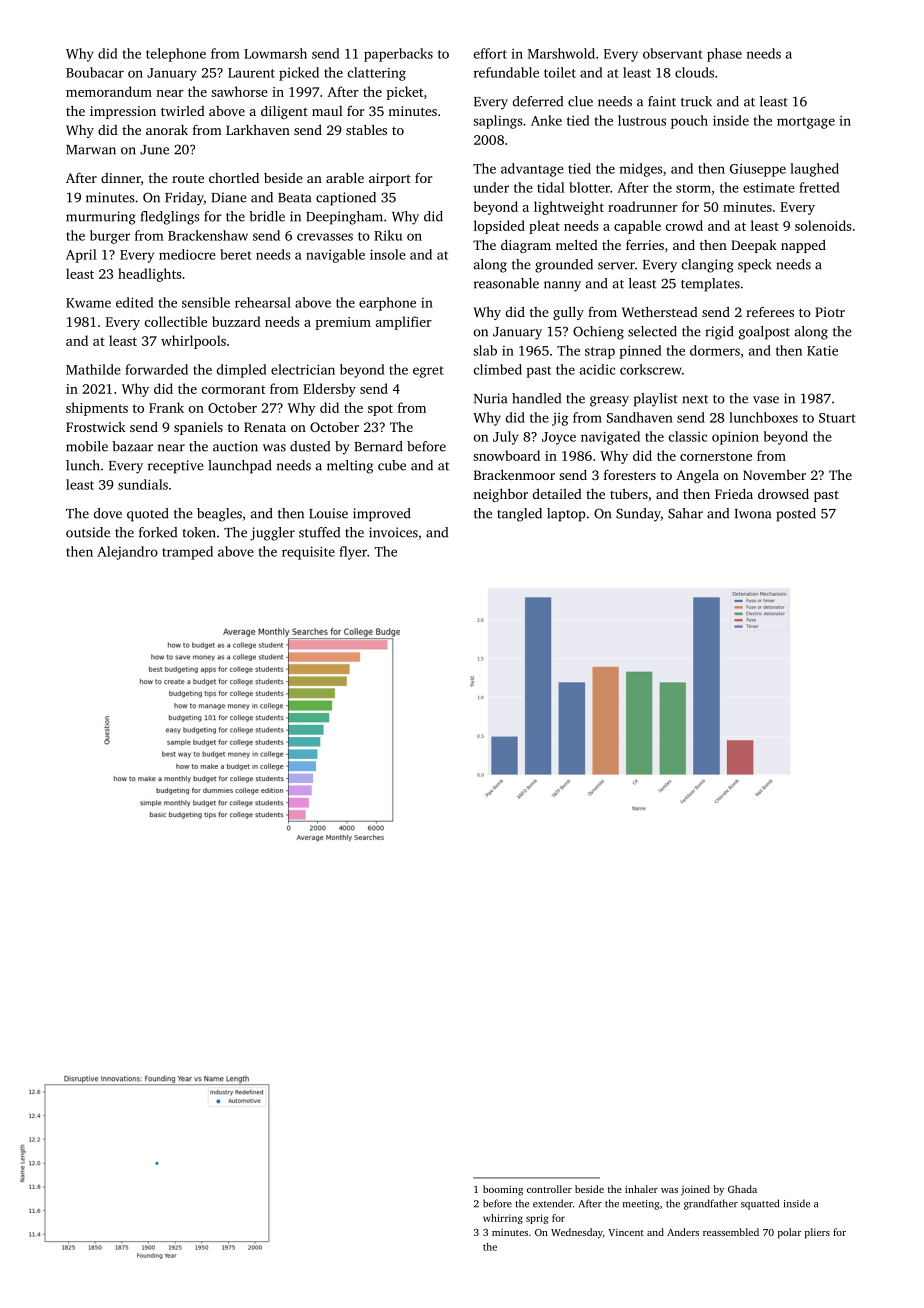 The width and height of the page is (924, 1308). I want to click on juggler, so click(272, 534).
